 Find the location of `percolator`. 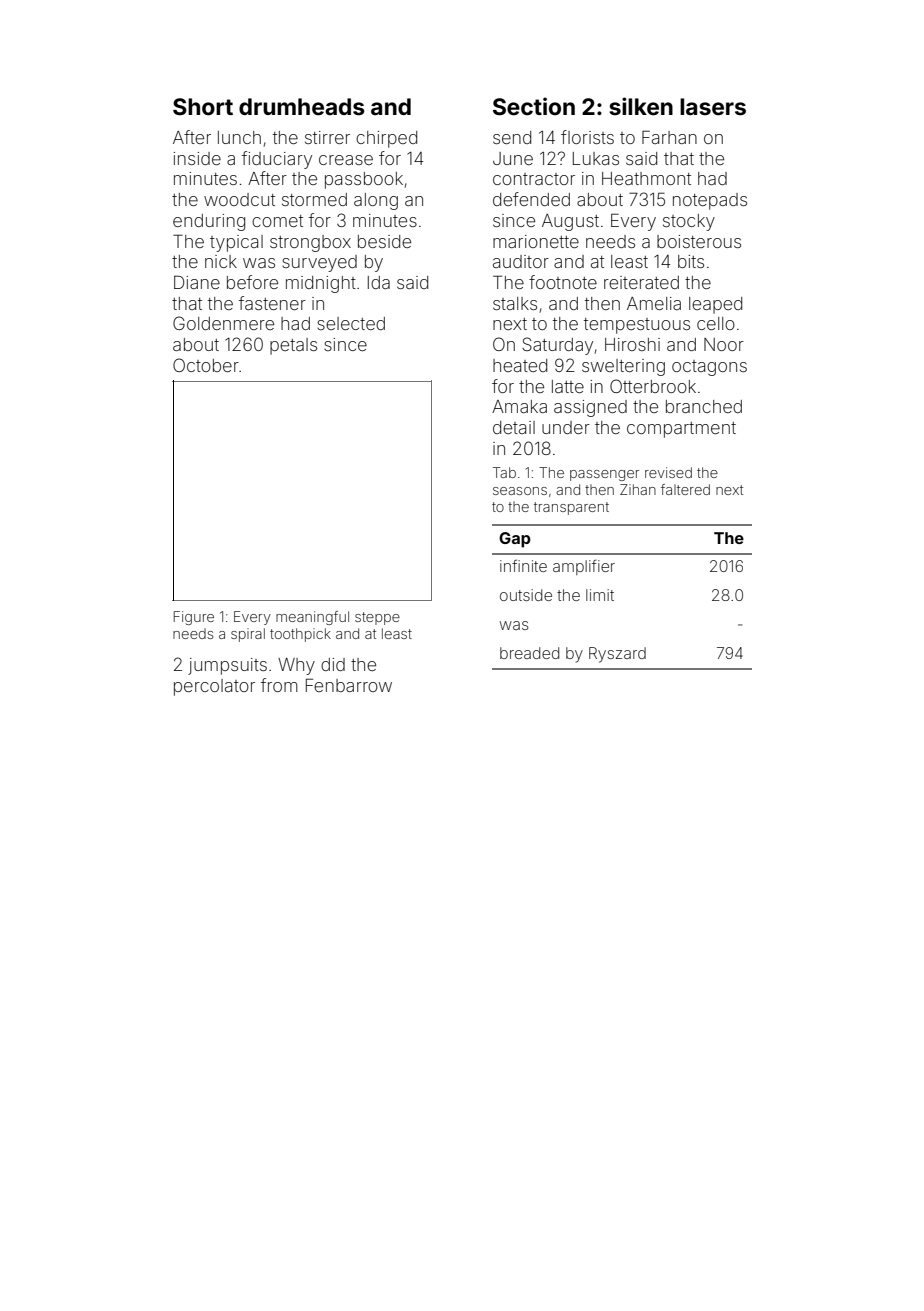

percolator is located at coordinates (214, 687).
